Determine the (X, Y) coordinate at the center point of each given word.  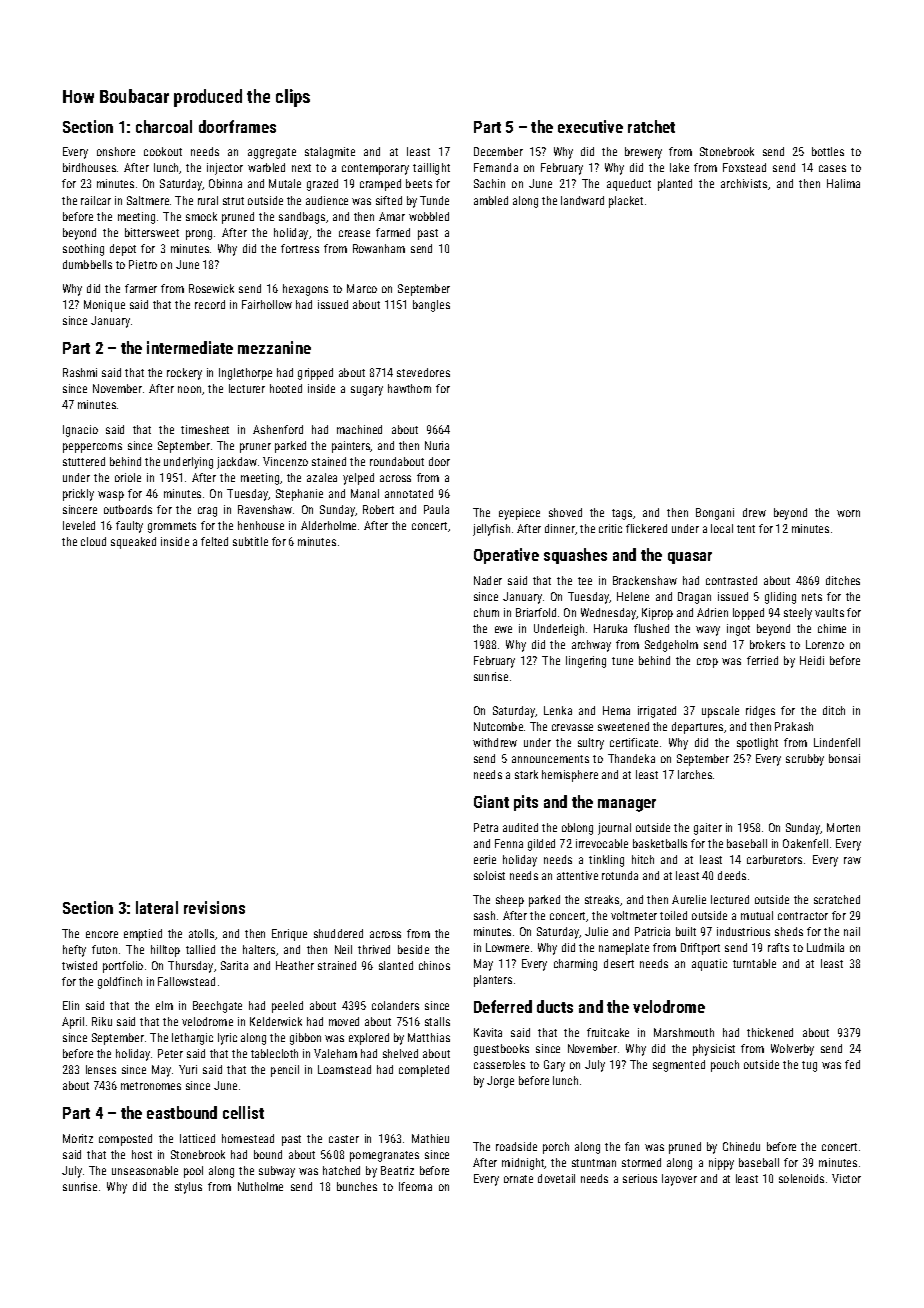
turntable (754, 963)
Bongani (715, 514)
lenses (101, 1069)
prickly (78, 495)
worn (848, 513)
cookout (163, 151)
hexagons (305, 290)
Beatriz (397, 1170)
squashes (575, 556)
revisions (214, 907)
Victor (846, 1178)
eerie (485, 859)
